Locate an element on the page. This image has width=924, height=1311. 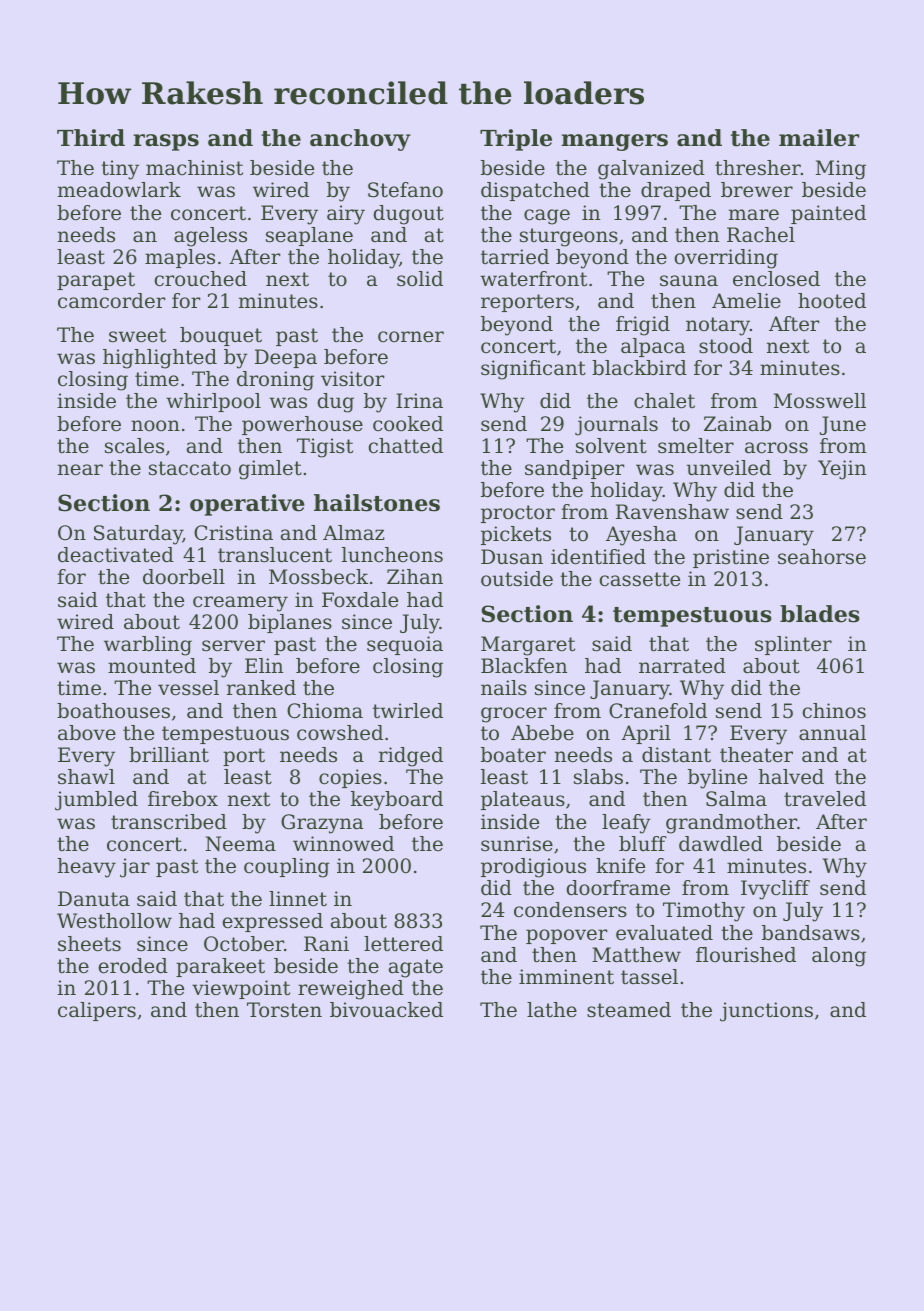
outside is located at coordinates (517, 579).
